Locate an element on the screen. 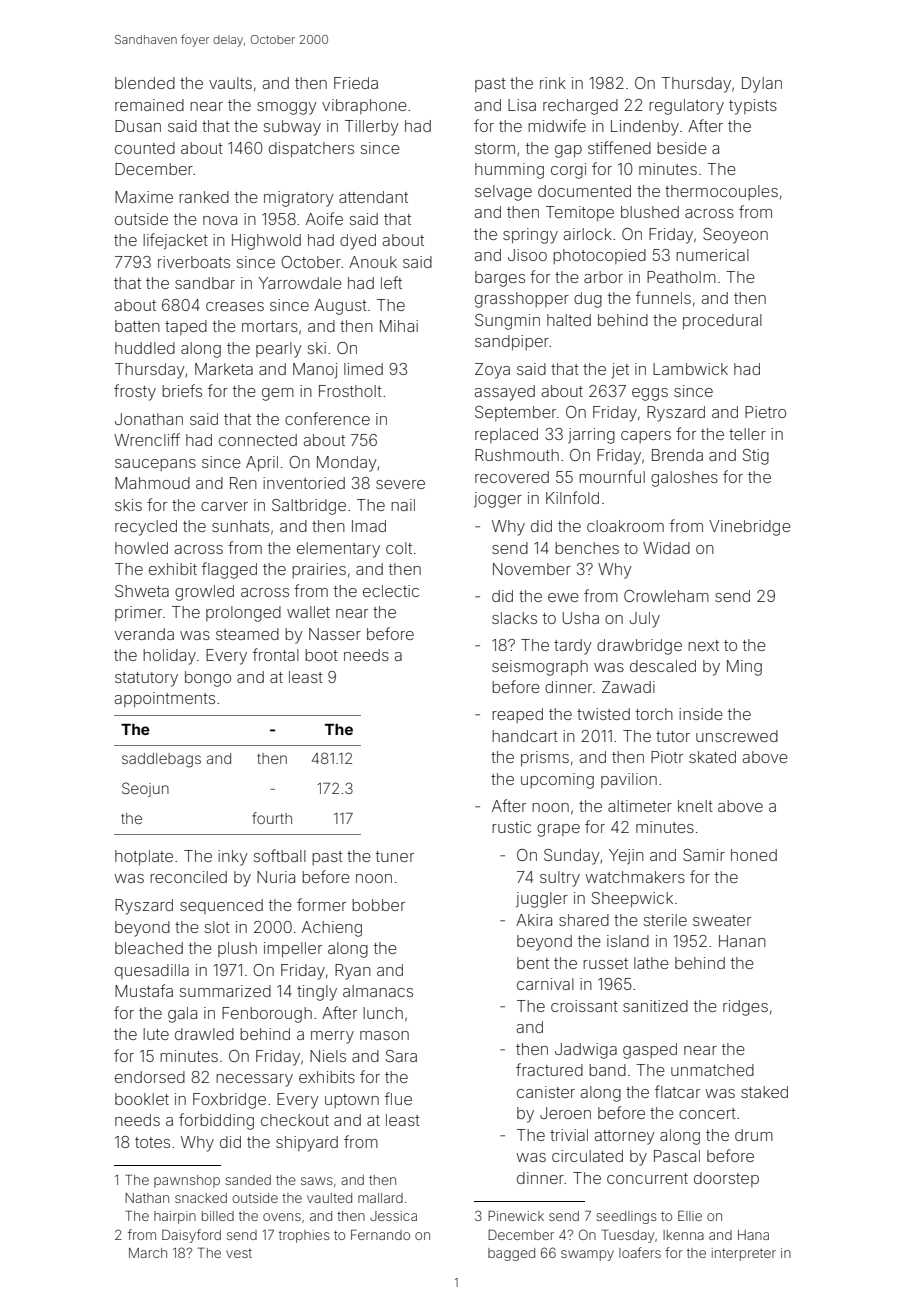 This screenshot has height=1316, width=908. limed is located at coordinates (363, 369).
